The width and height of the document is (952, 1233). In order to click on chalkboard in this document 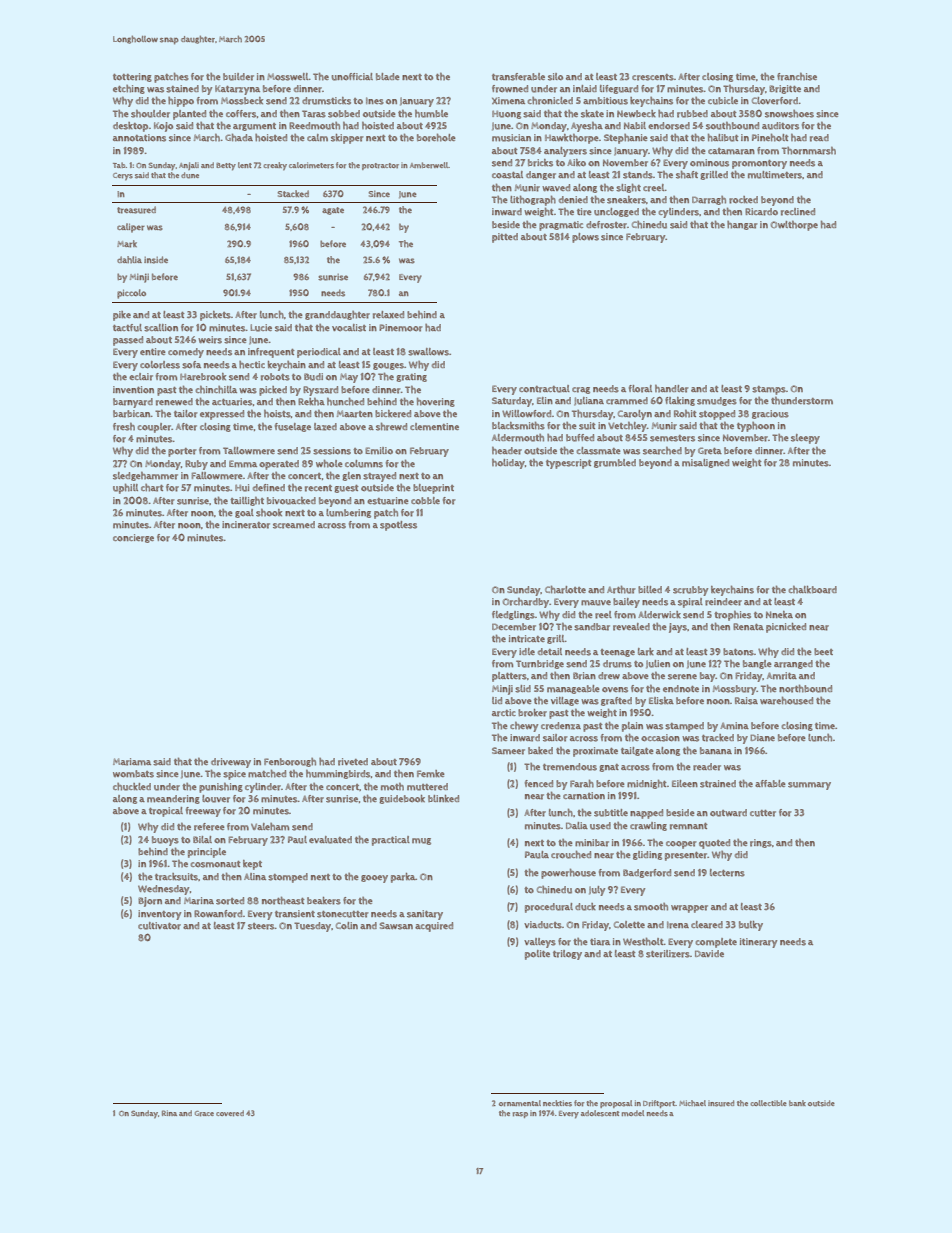, I will do `click(813, 590)`.
